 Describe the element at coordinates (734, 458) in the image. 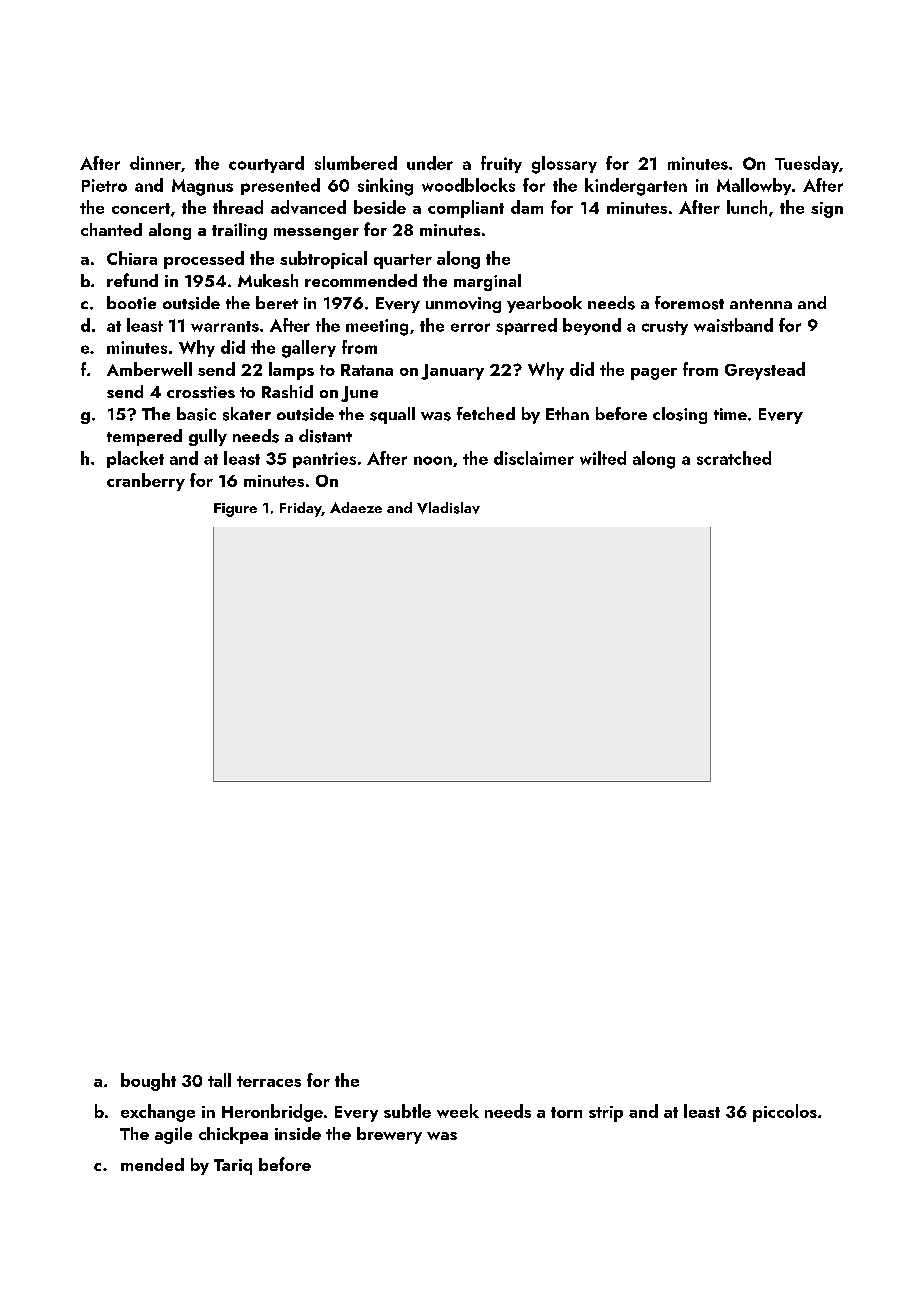

I see `scratched` at that location.
